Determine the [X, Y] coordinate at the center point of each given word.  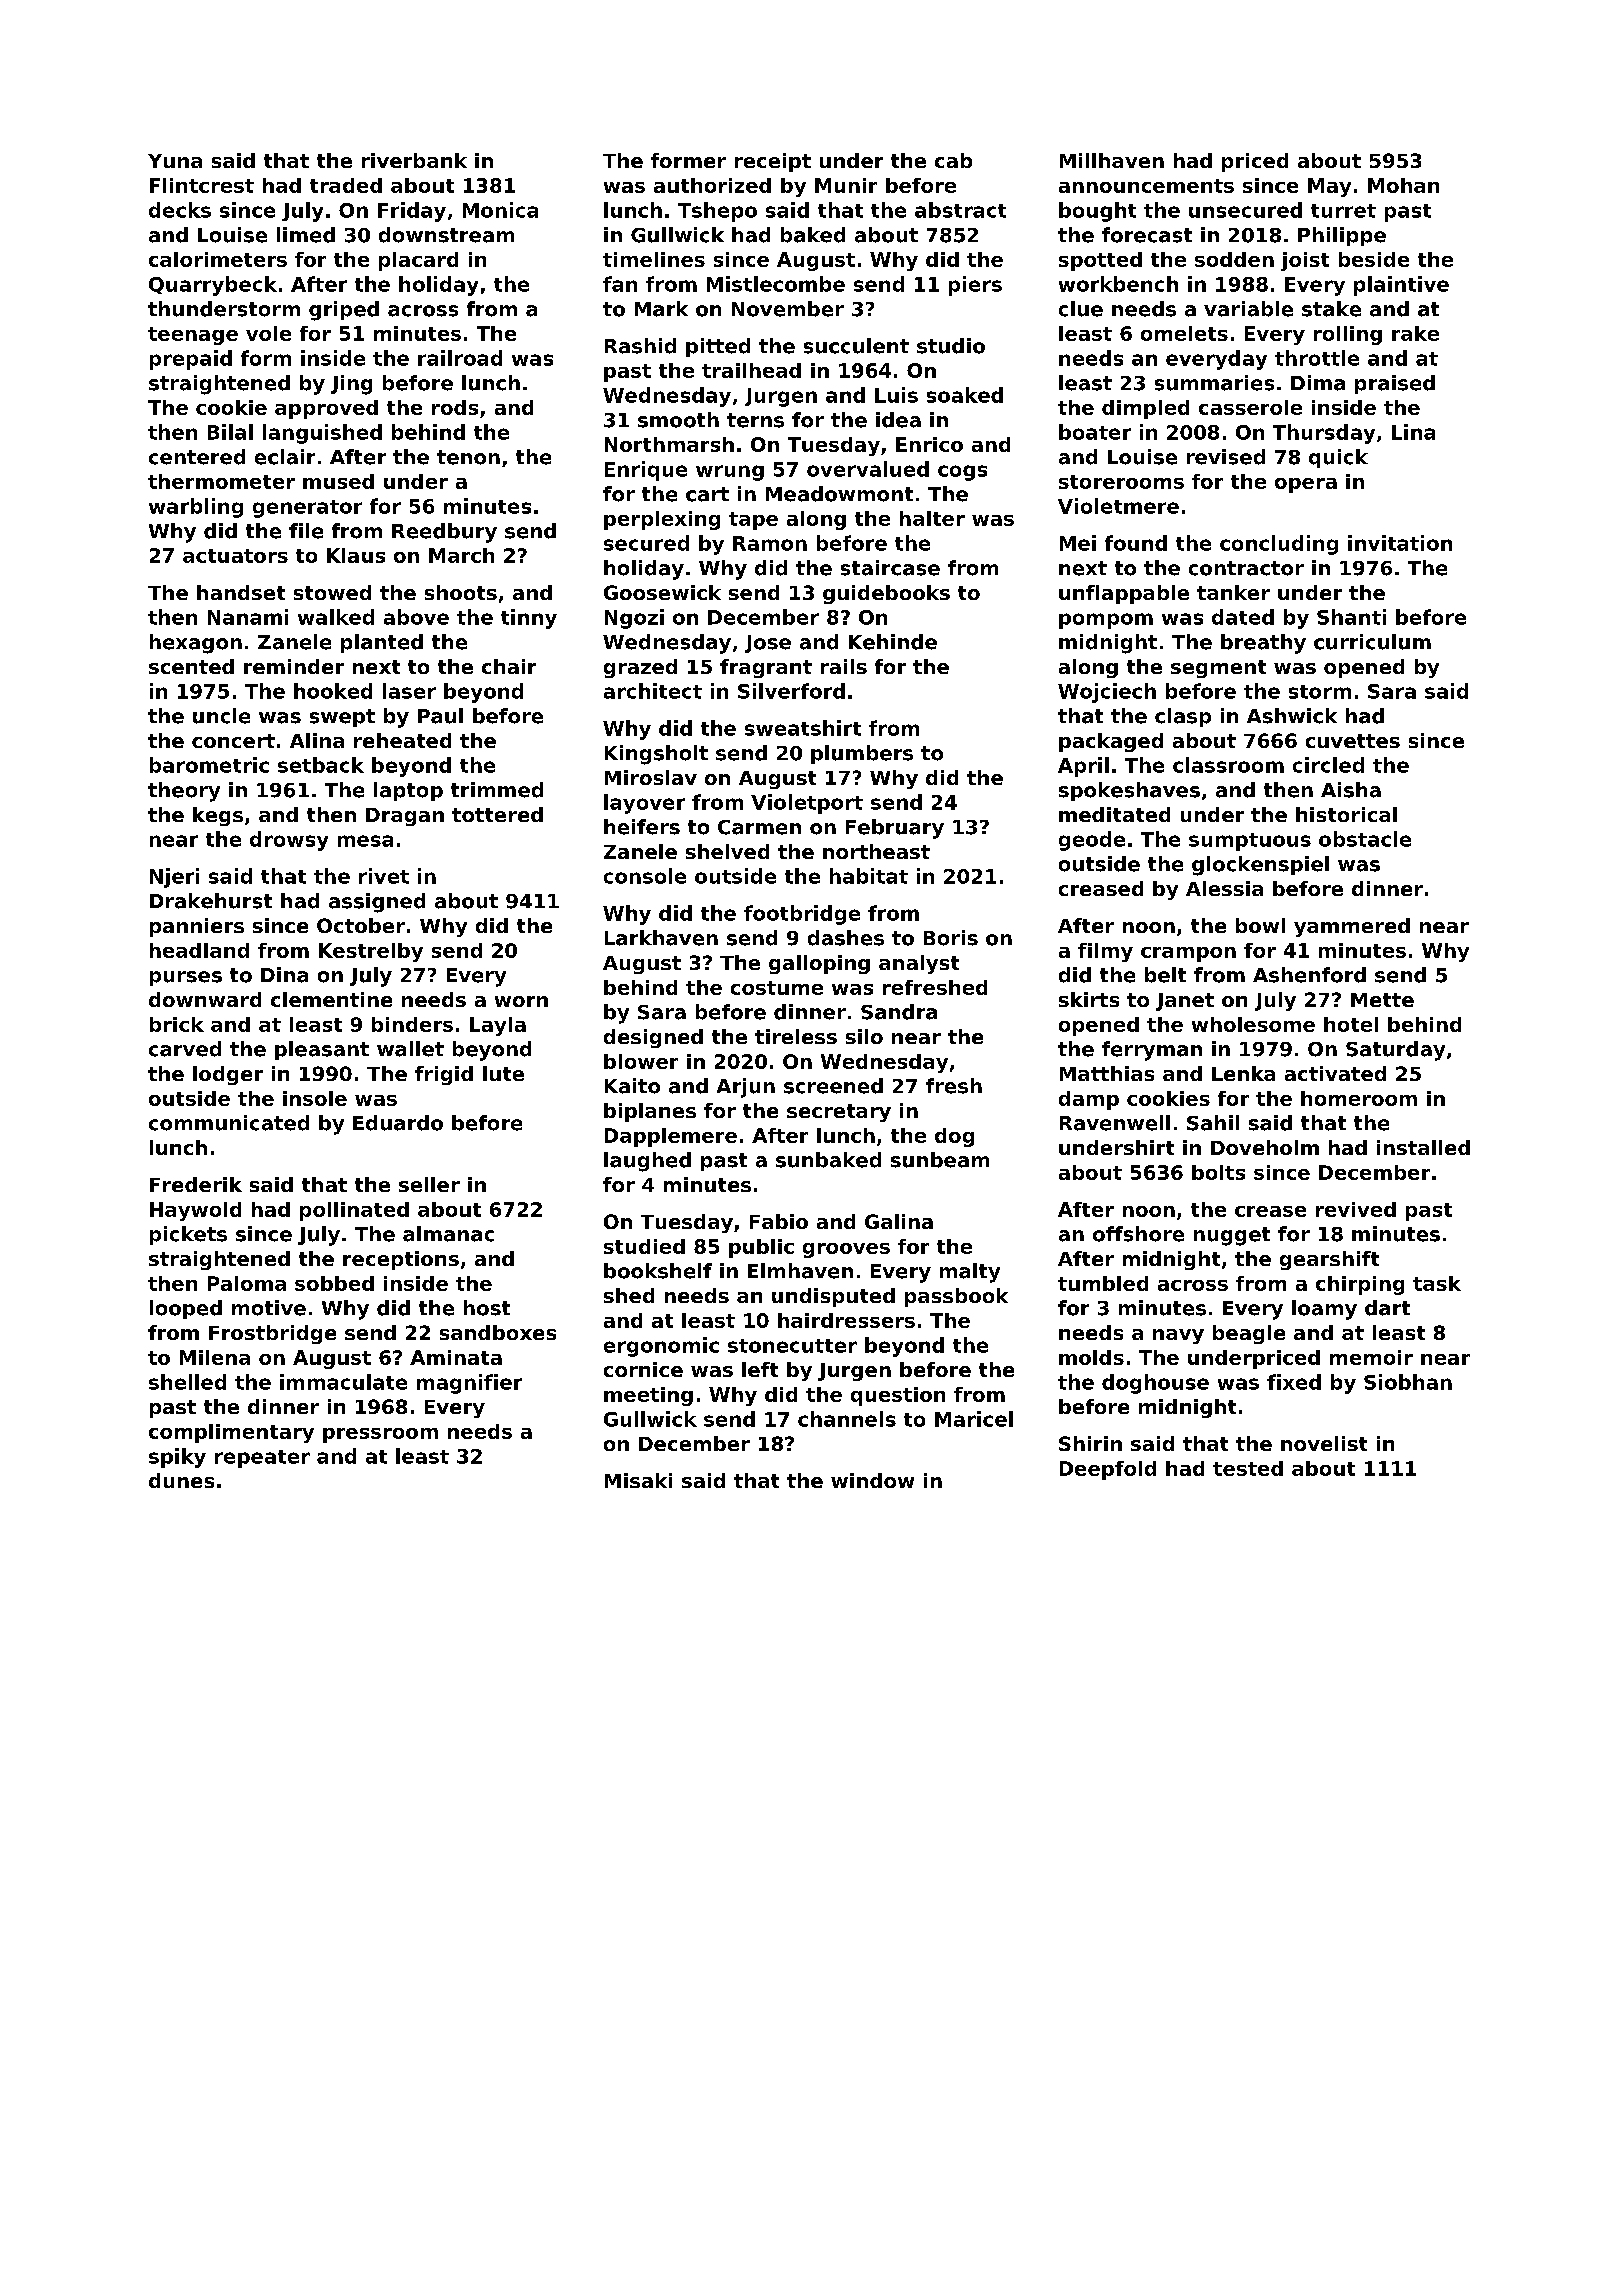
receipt [773, 162]
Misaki [638, 1480]
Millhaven [1112, 160]
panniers [197, 927]
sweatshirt [803, 728]
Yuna [175, 161]
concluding [1279, 545]
